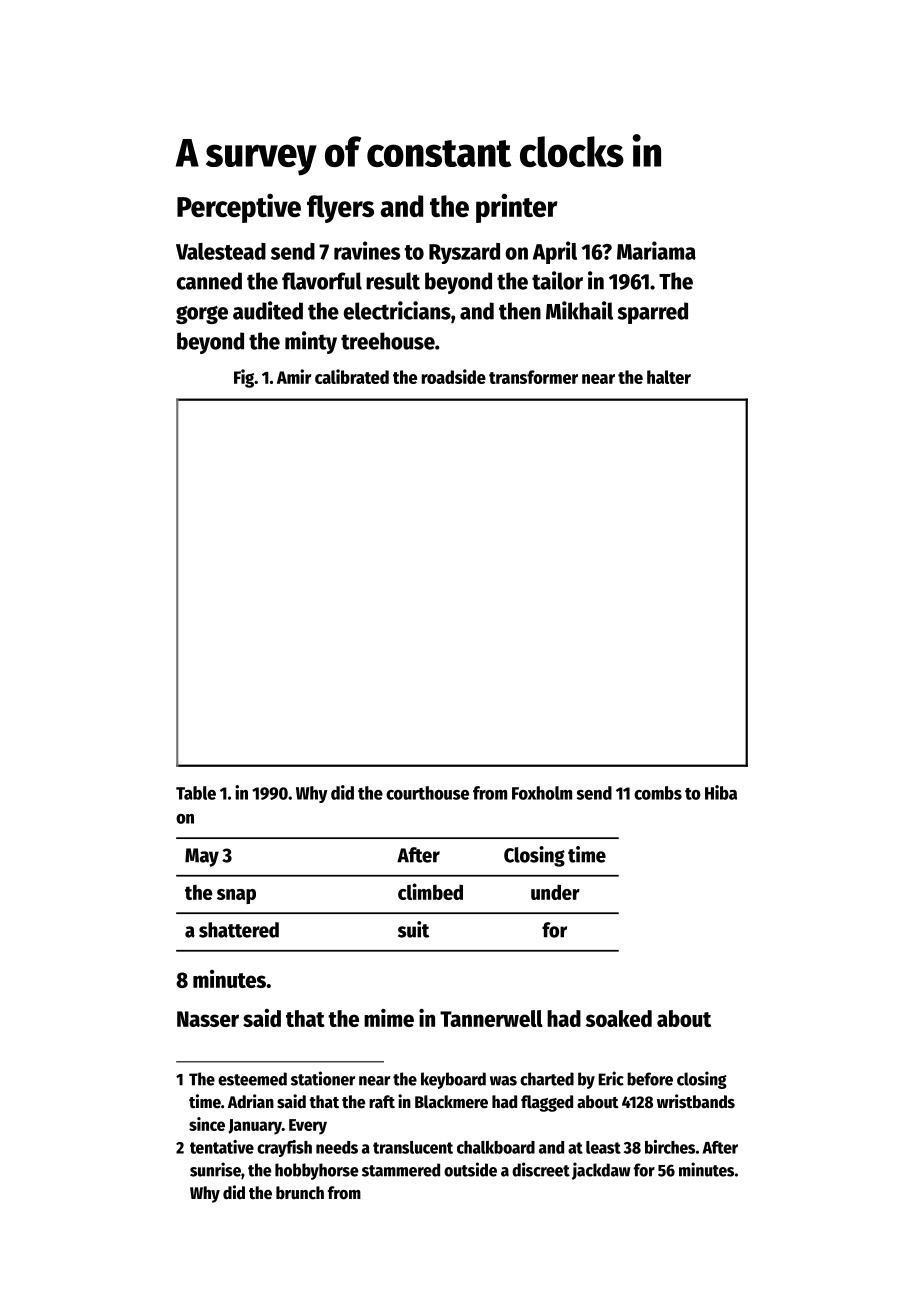 Image resolution: width=924 pixels, height=1311 pixels. Describe the element at coordinates (656, 250) in the screenshot. I see `Mariama` at that location.
